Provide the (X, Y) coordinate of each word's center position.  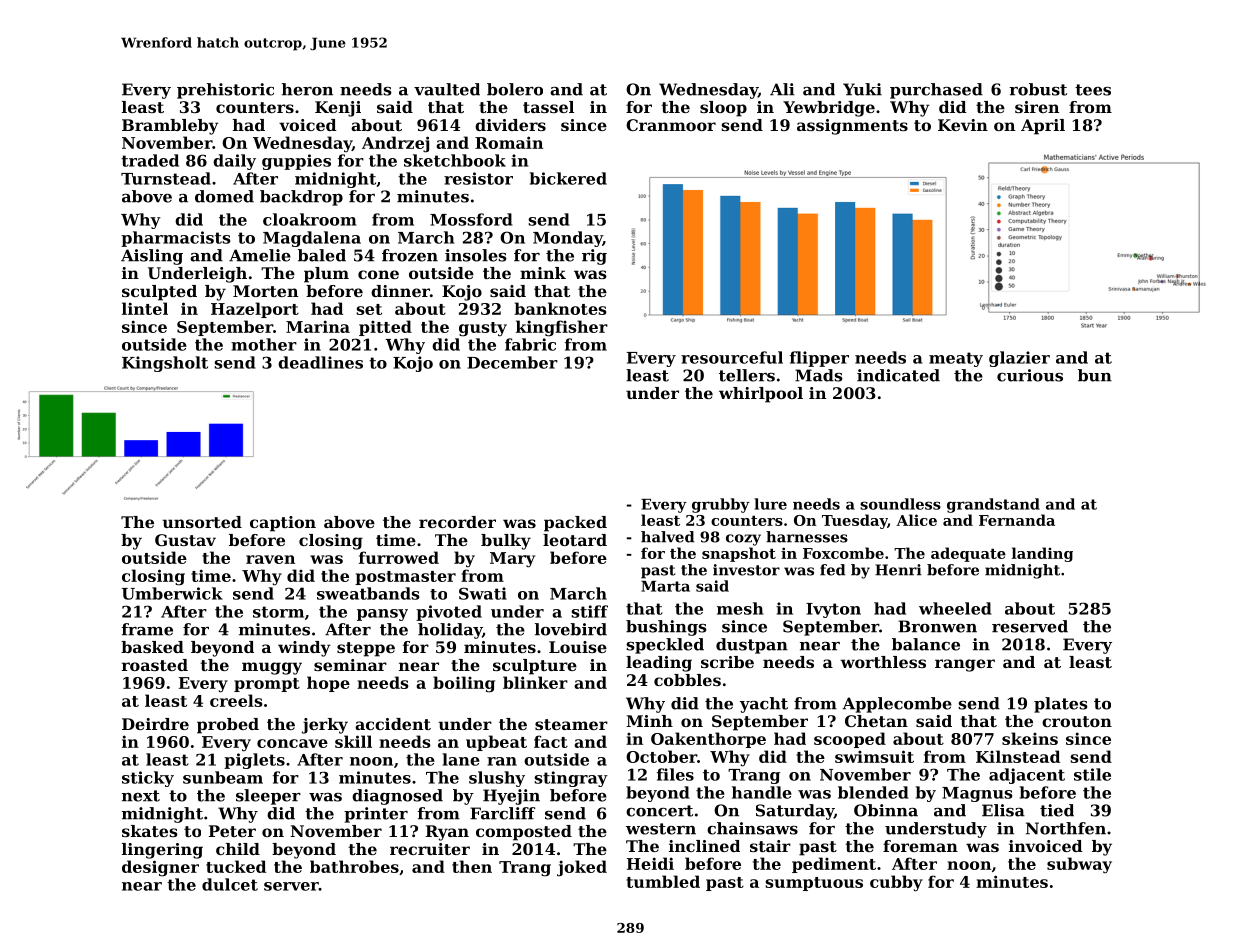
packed (575, 524)
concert (659, 811)
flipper (819, 359)
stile (1092, 774)
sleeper (268, 797)
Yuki (862, 89)
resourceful (732, 357)
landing (1042, 554)
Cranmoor (671, 125)
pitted (385, 328)
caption (283, 524)
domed (224, 196)
